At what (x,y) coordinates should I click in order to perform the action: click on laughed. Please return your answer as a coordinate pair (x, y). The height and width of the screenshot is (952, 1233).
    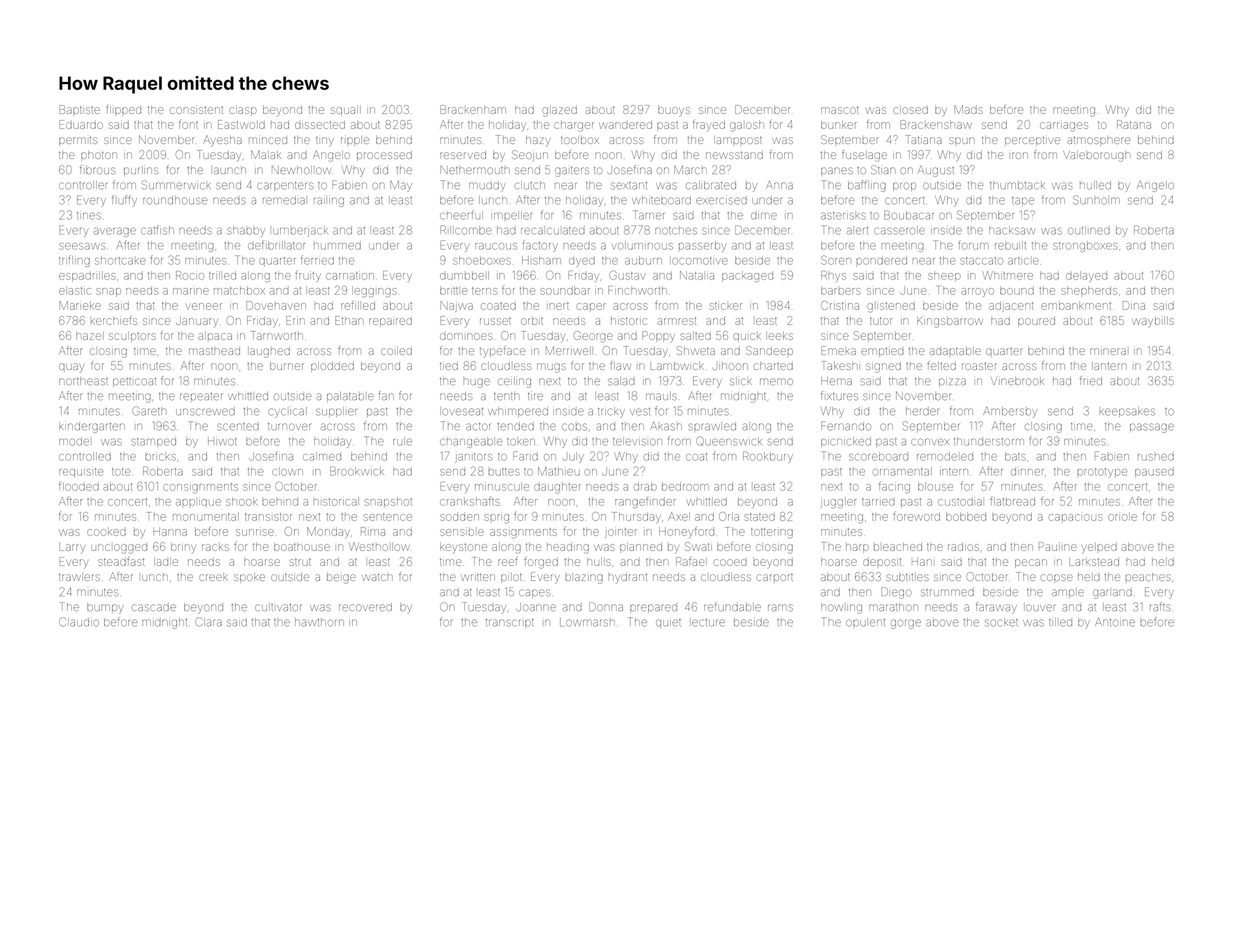
    Looking at the image, I should click on (269, 352).
